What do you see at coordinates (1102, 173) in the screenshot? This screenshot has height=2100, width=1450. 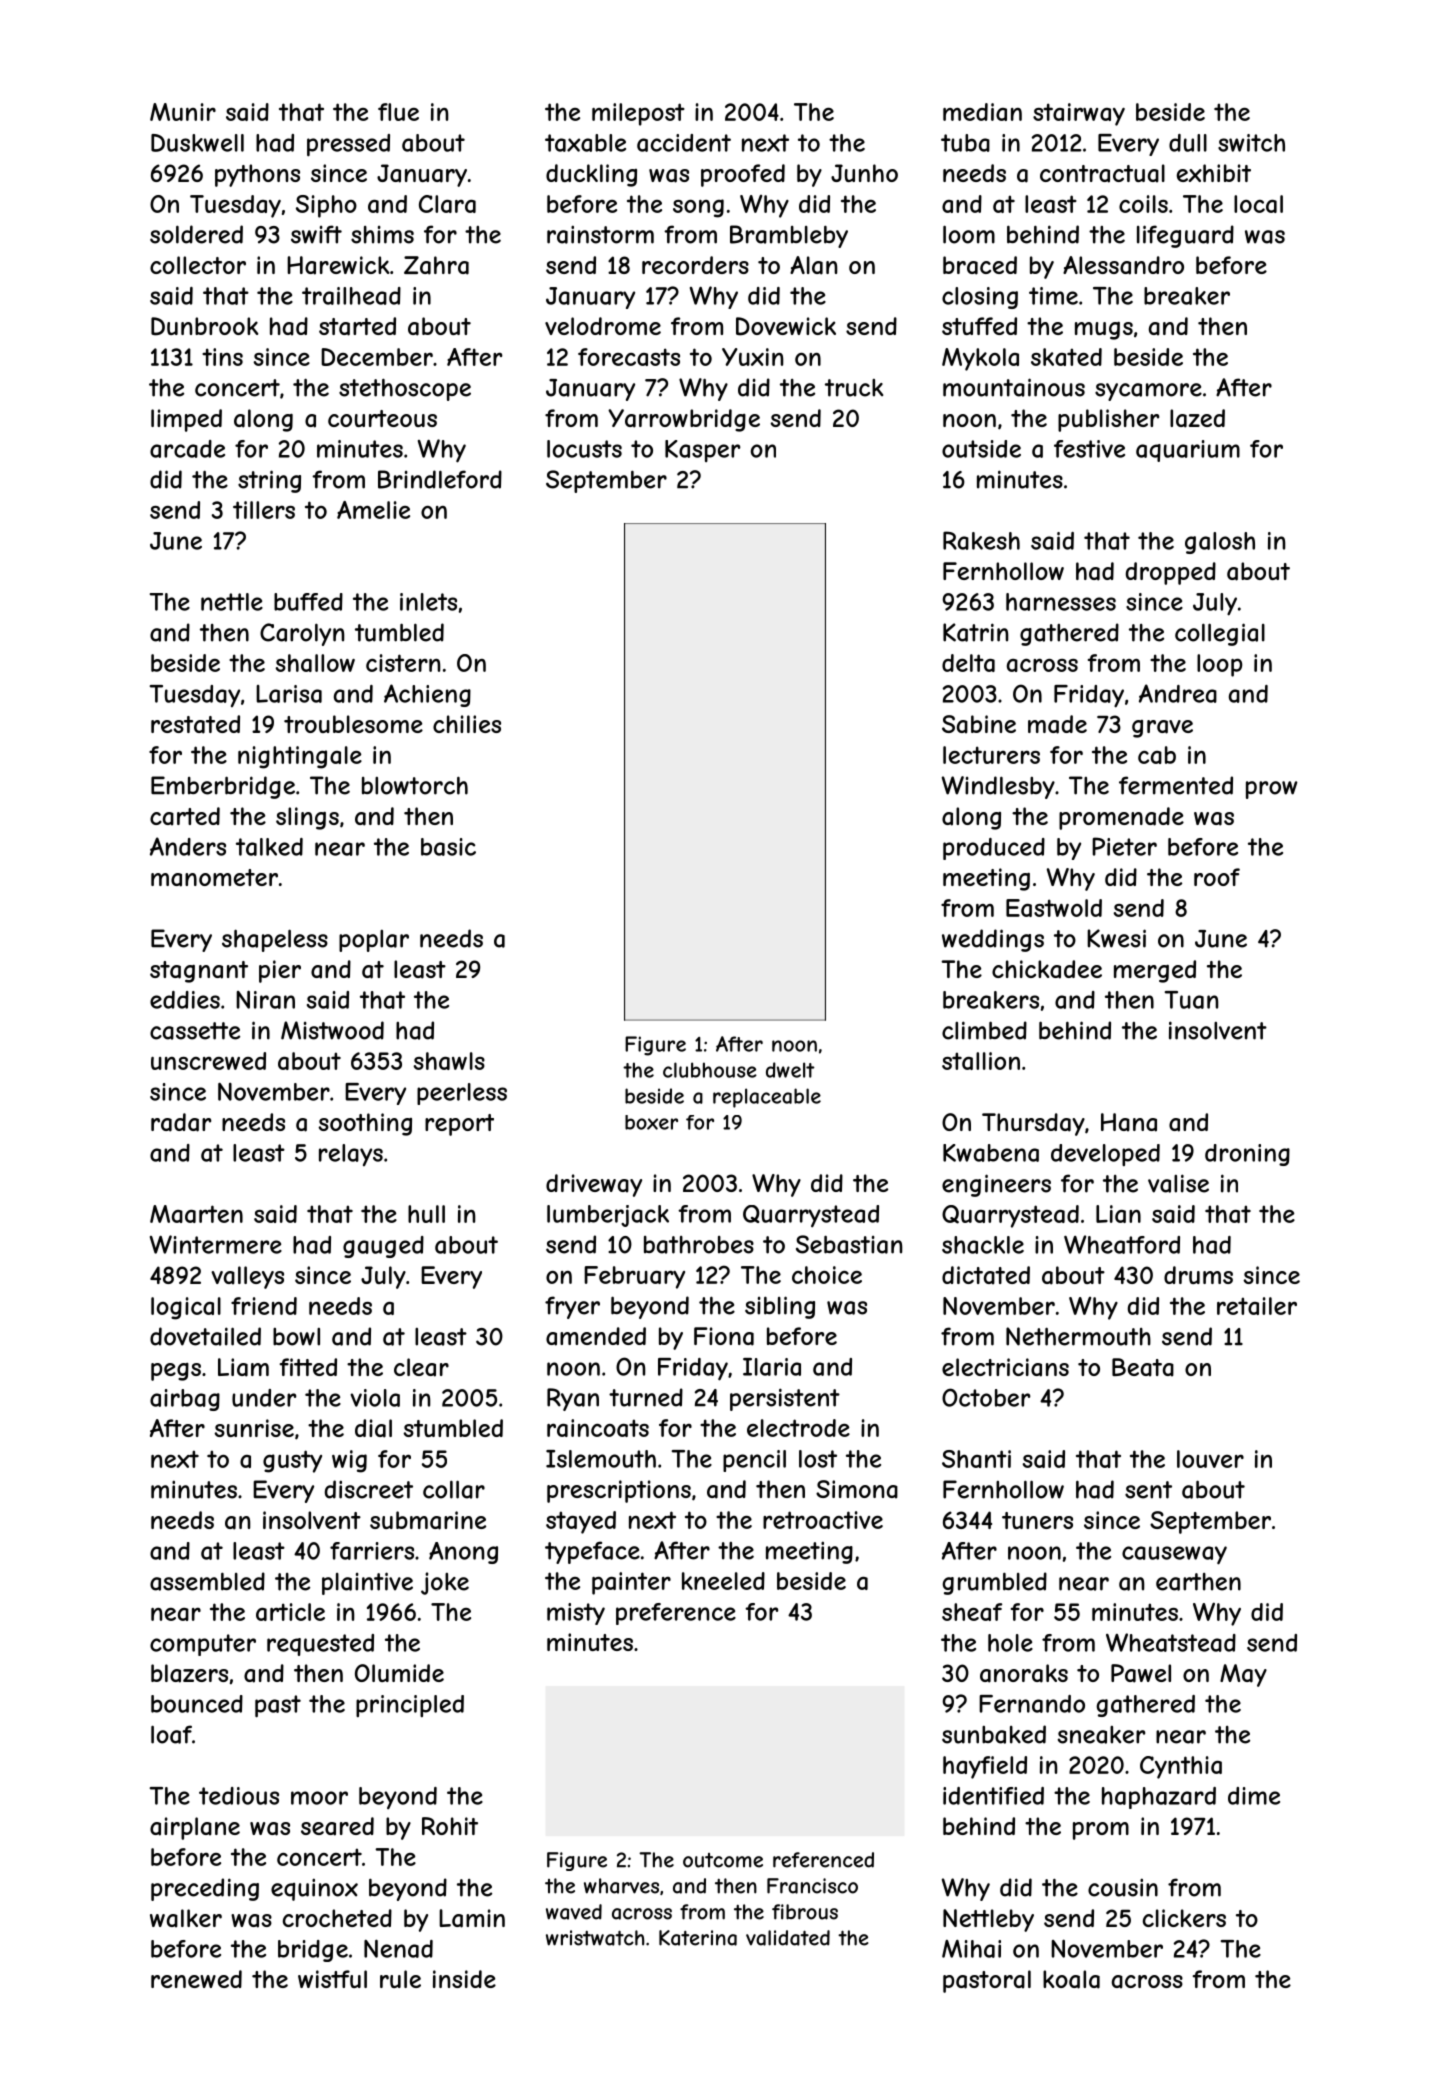 I see `contractual` at bounding box center [1102, 173].
